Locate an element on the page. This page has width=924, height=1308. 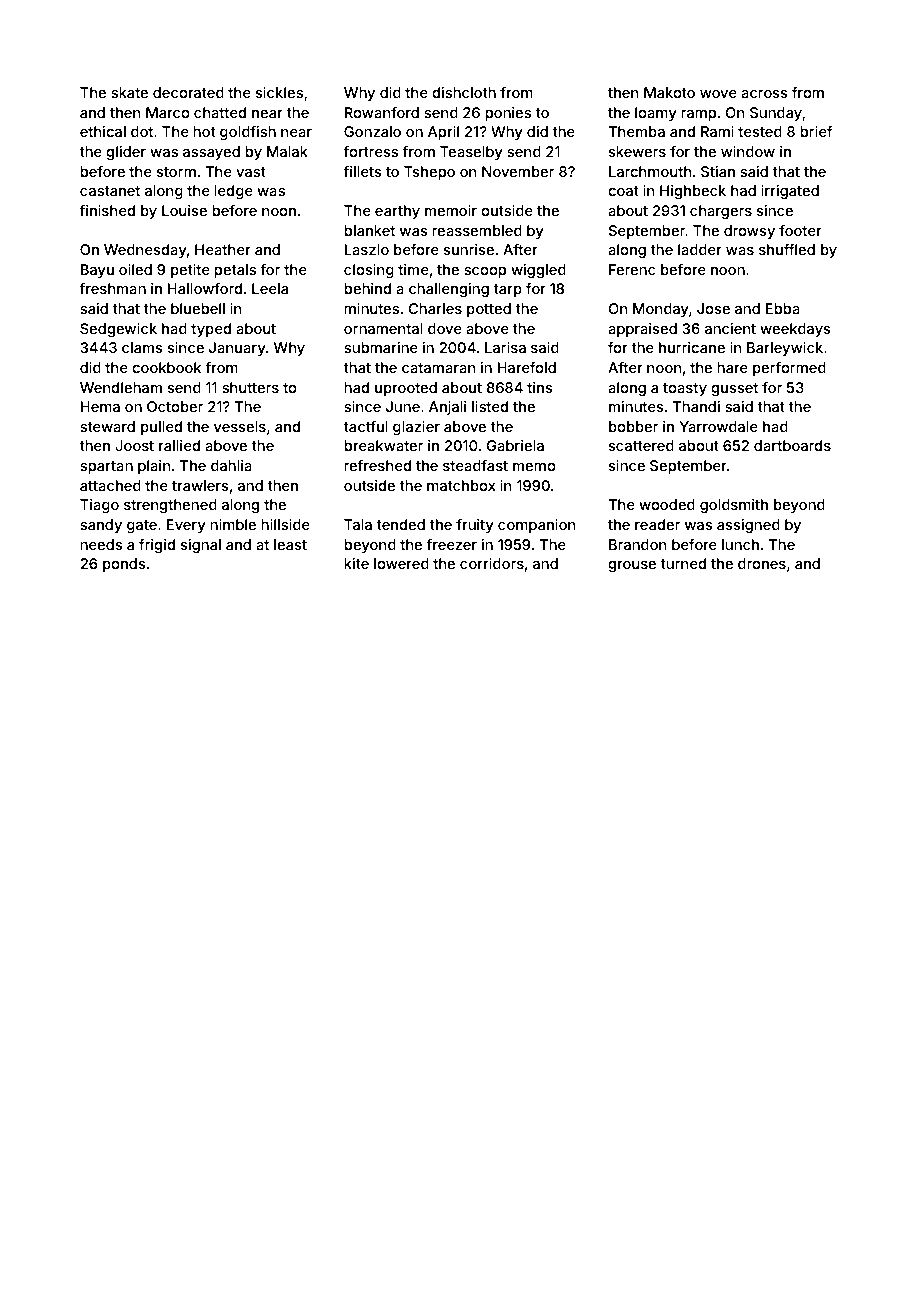
across is located at coordinates (764, 94).
